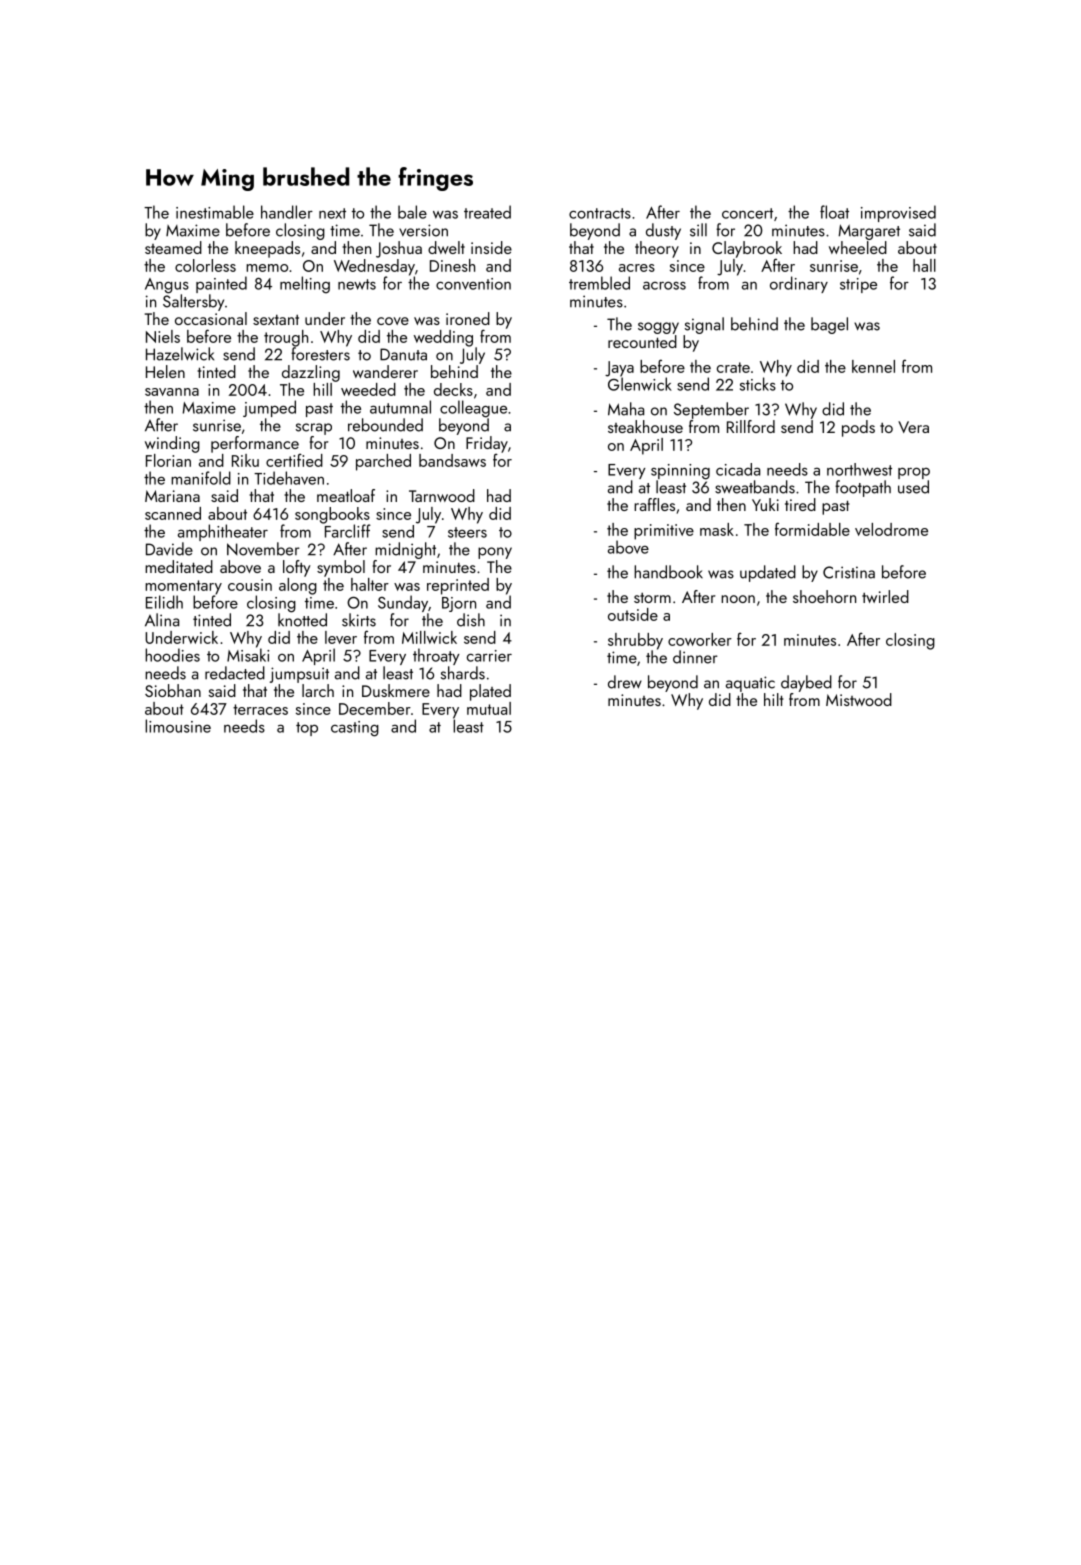 This screenshot has width=1081, height=1565. Describe the element at coordinates (235, 673) in the screenshot. I see `redacted` at that location.
